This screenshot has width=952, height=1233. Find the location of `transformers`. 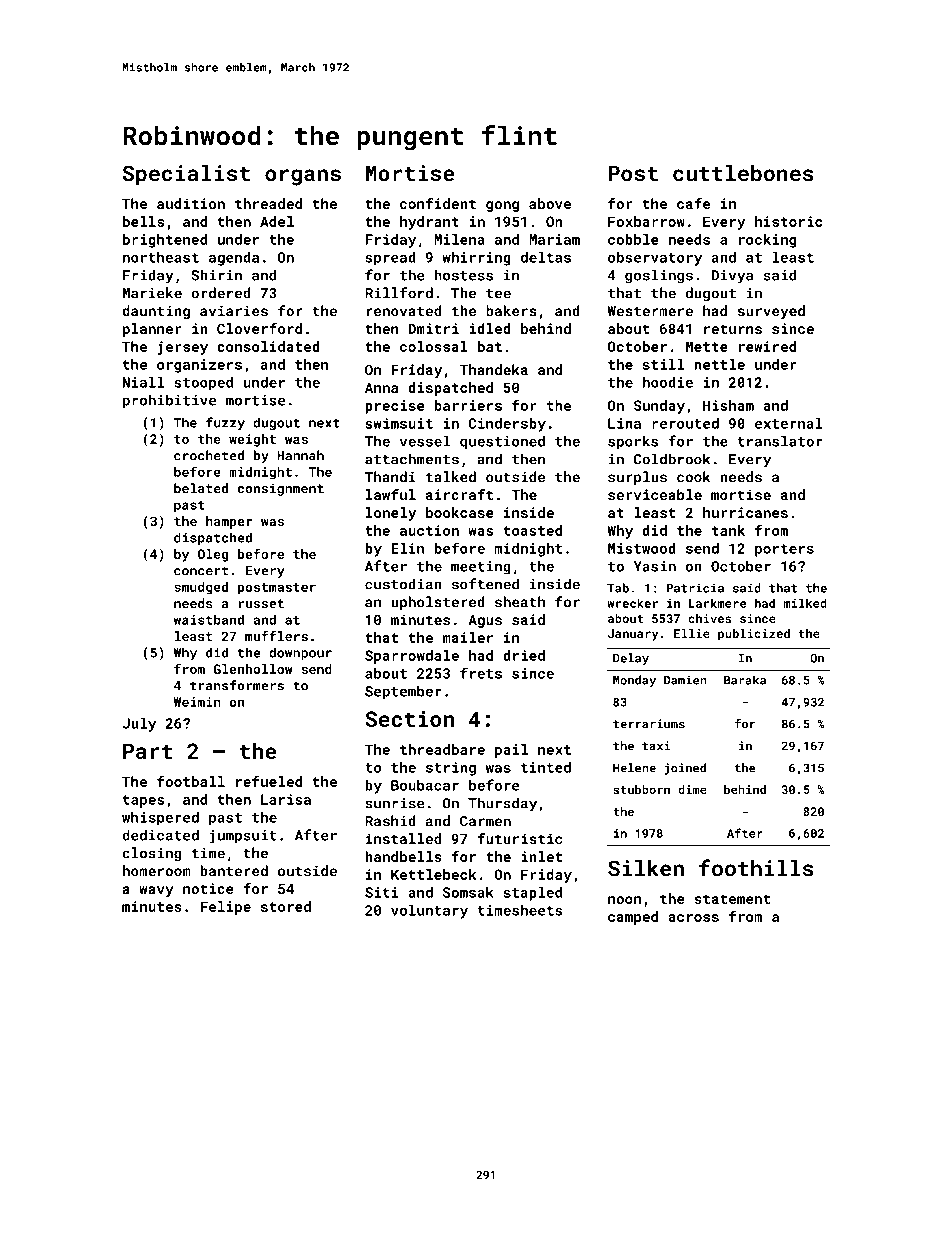

transformers is located at coordinates (237, 685).
